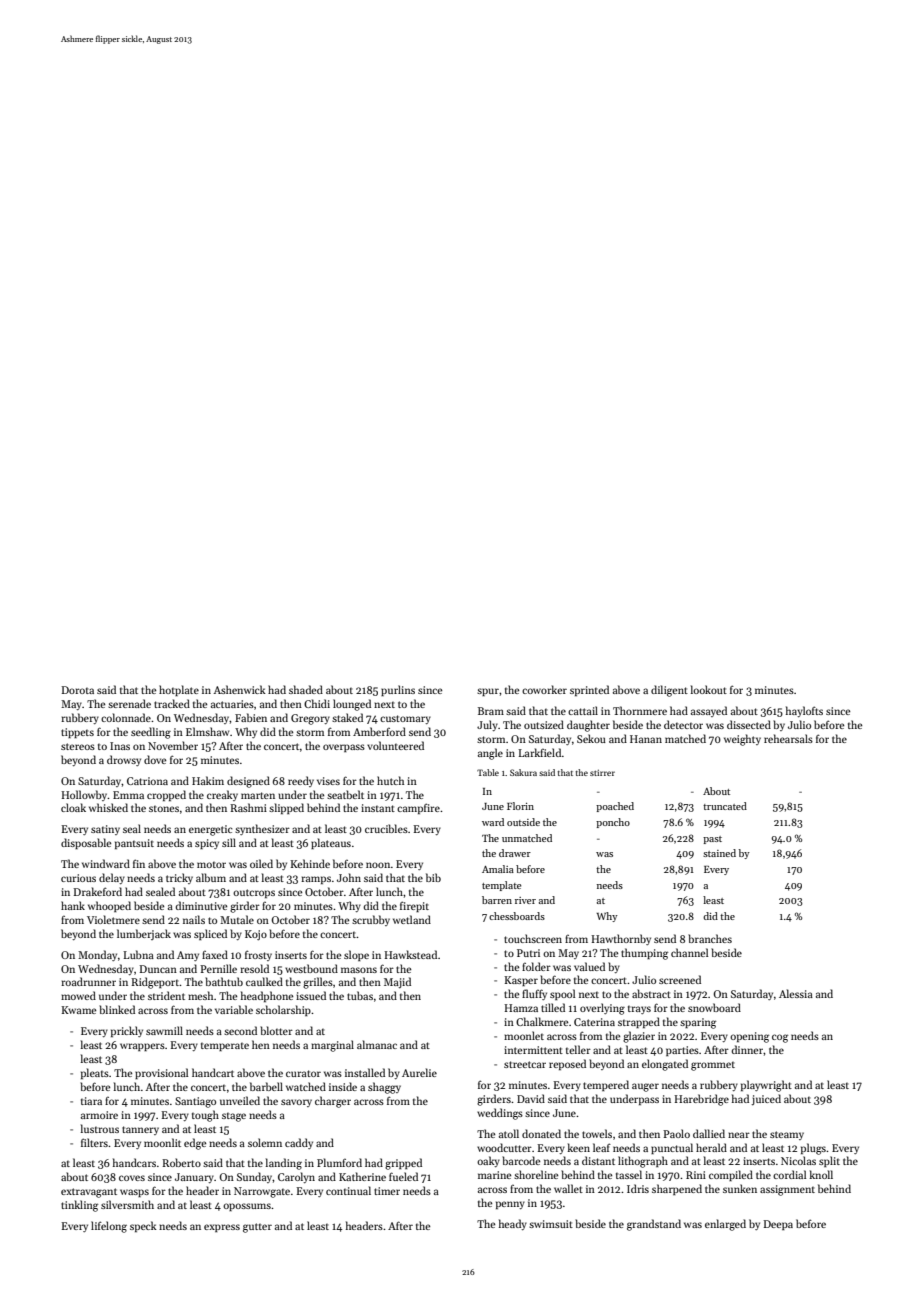  What do you see at coordinates (672, 1148) in the screenshot?
I see `punctual` at bounding box center [672, 1148].
